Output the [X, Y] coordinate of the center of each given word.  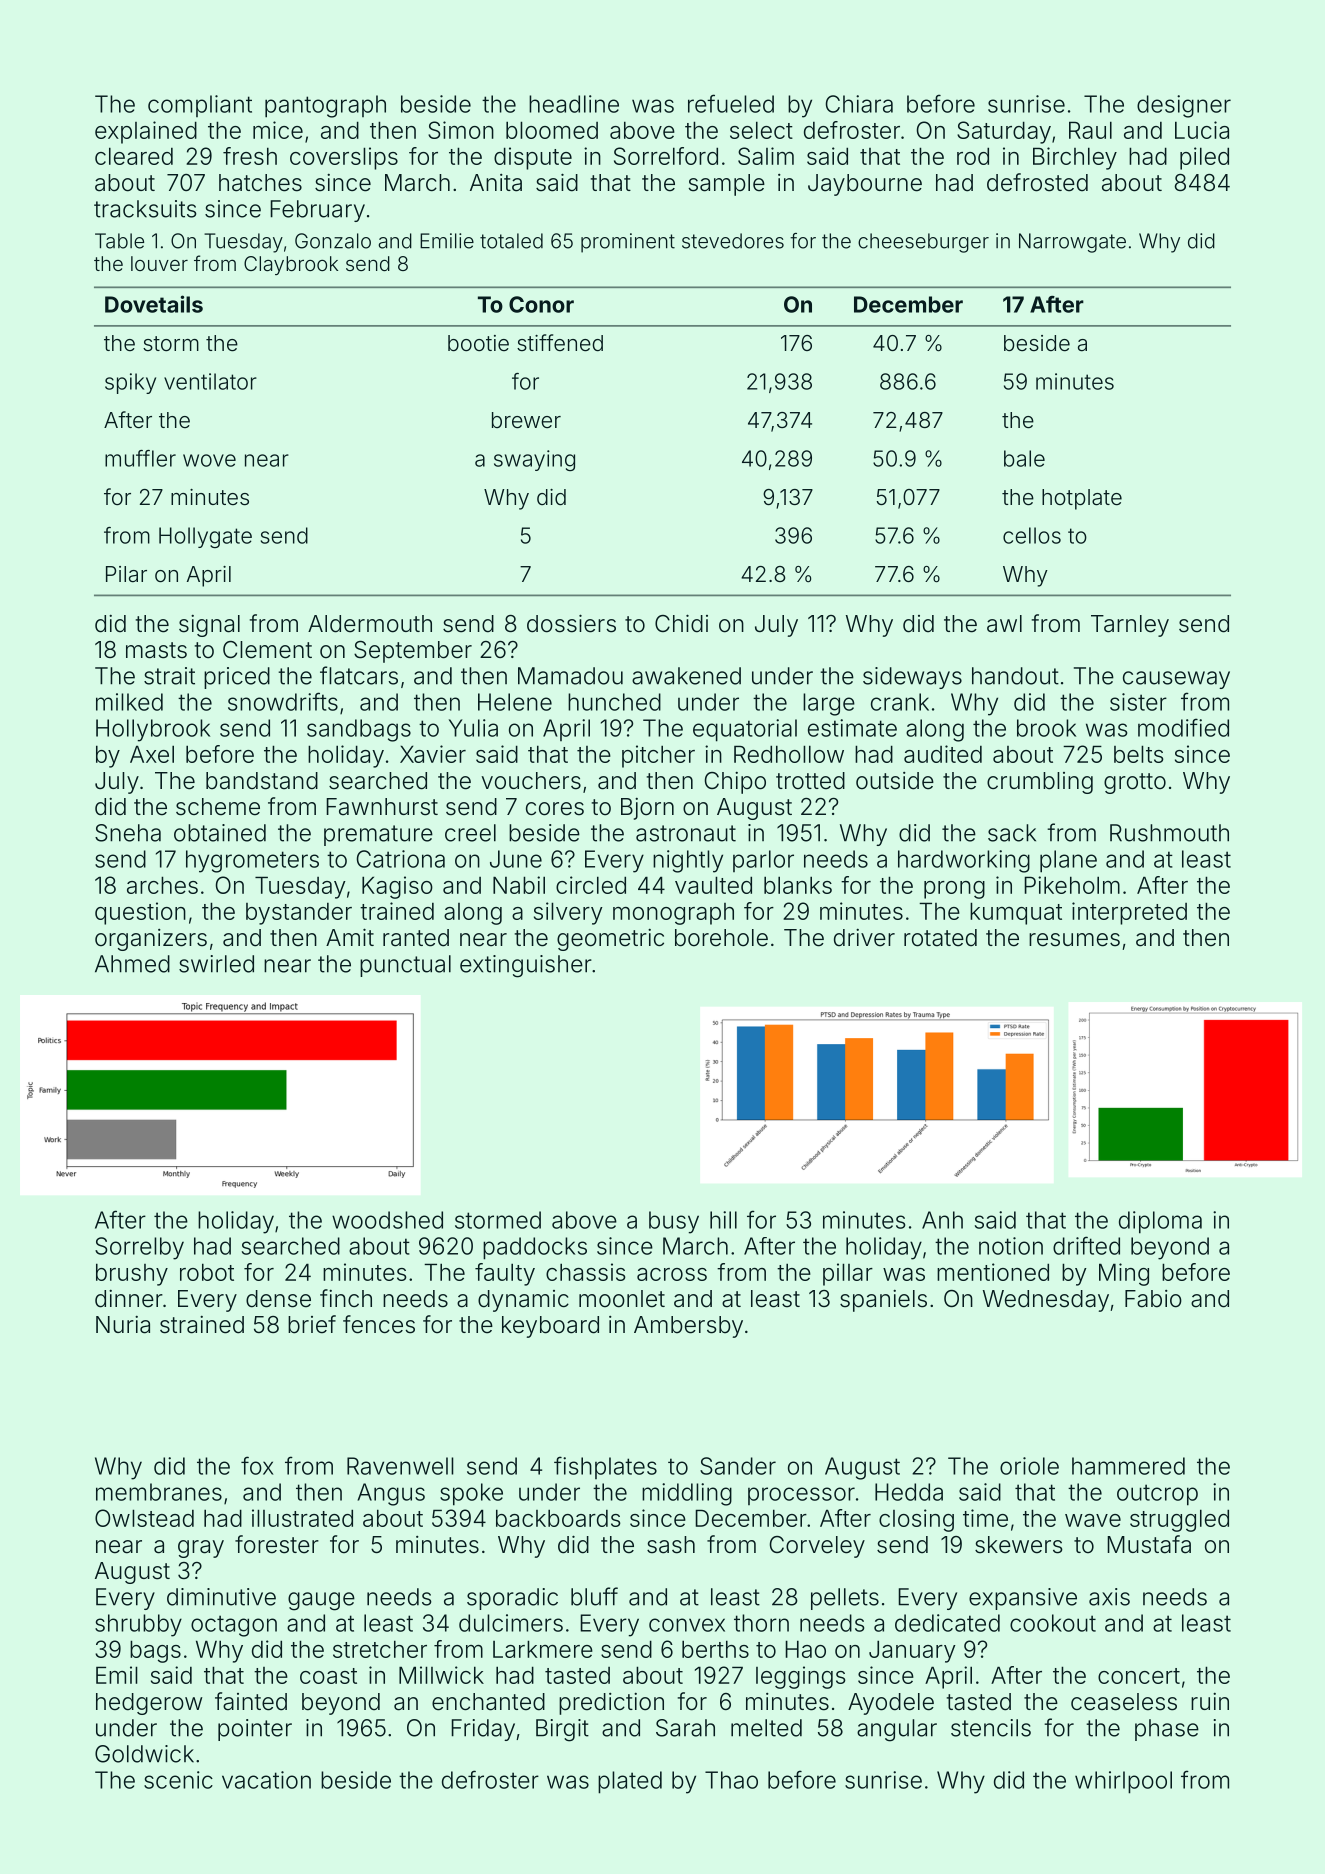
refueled [731, 103]
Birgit [562, 1730]
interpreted [1129, 913]
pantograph [325, 106]
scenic [178, 1780]
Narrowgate [1072, 243]
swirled [216, 964]
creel [470, 833]
